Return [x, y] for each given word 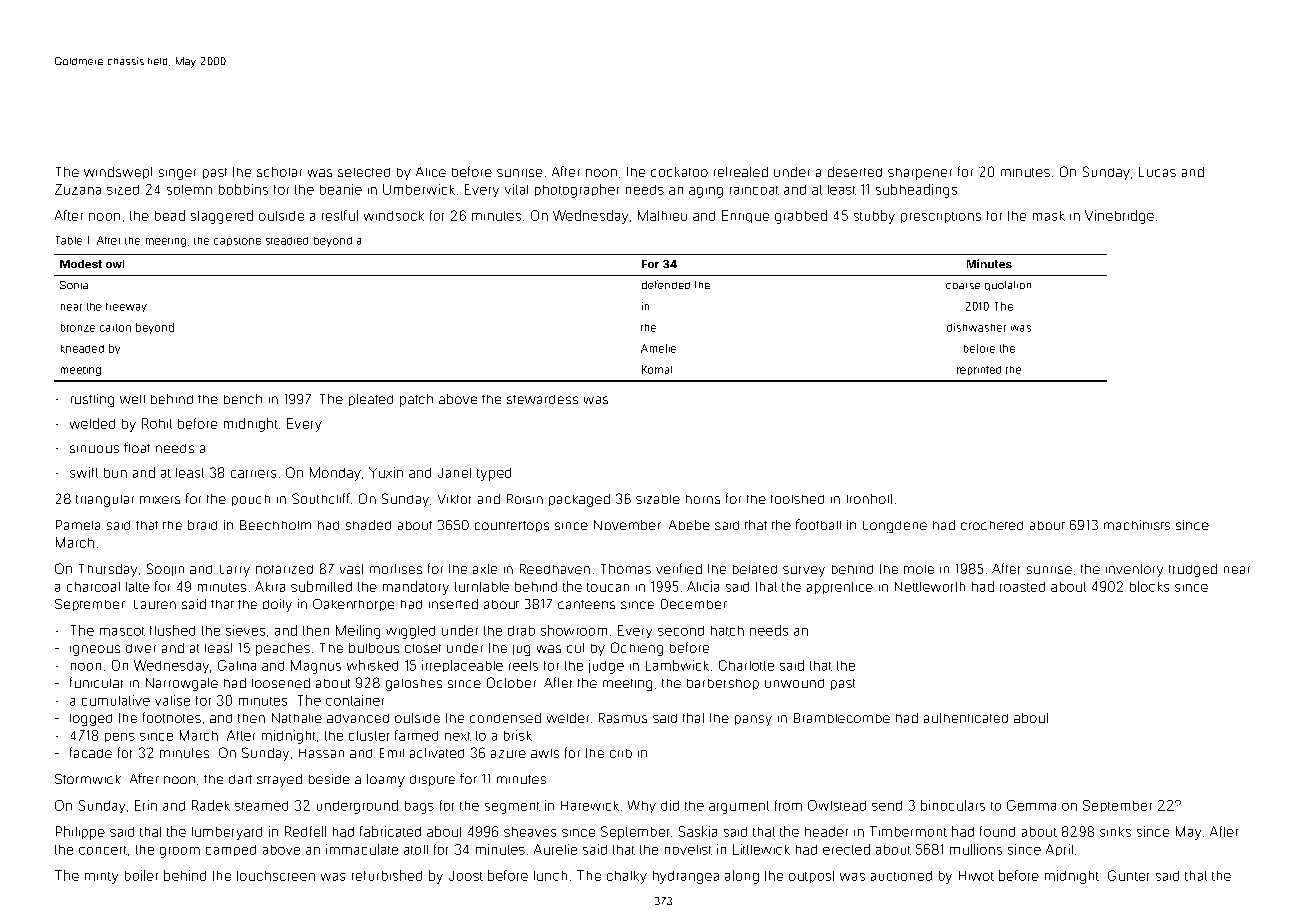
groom [180, 852]
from [788, 805]
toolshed [797, 499]
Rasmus [623, 718]
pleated [371, 400]
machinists [1137, 525]
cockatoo [679, 172]
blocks [1149, 586]
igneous [95, 650]
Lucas [1157, 172]
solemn [189, 190]
